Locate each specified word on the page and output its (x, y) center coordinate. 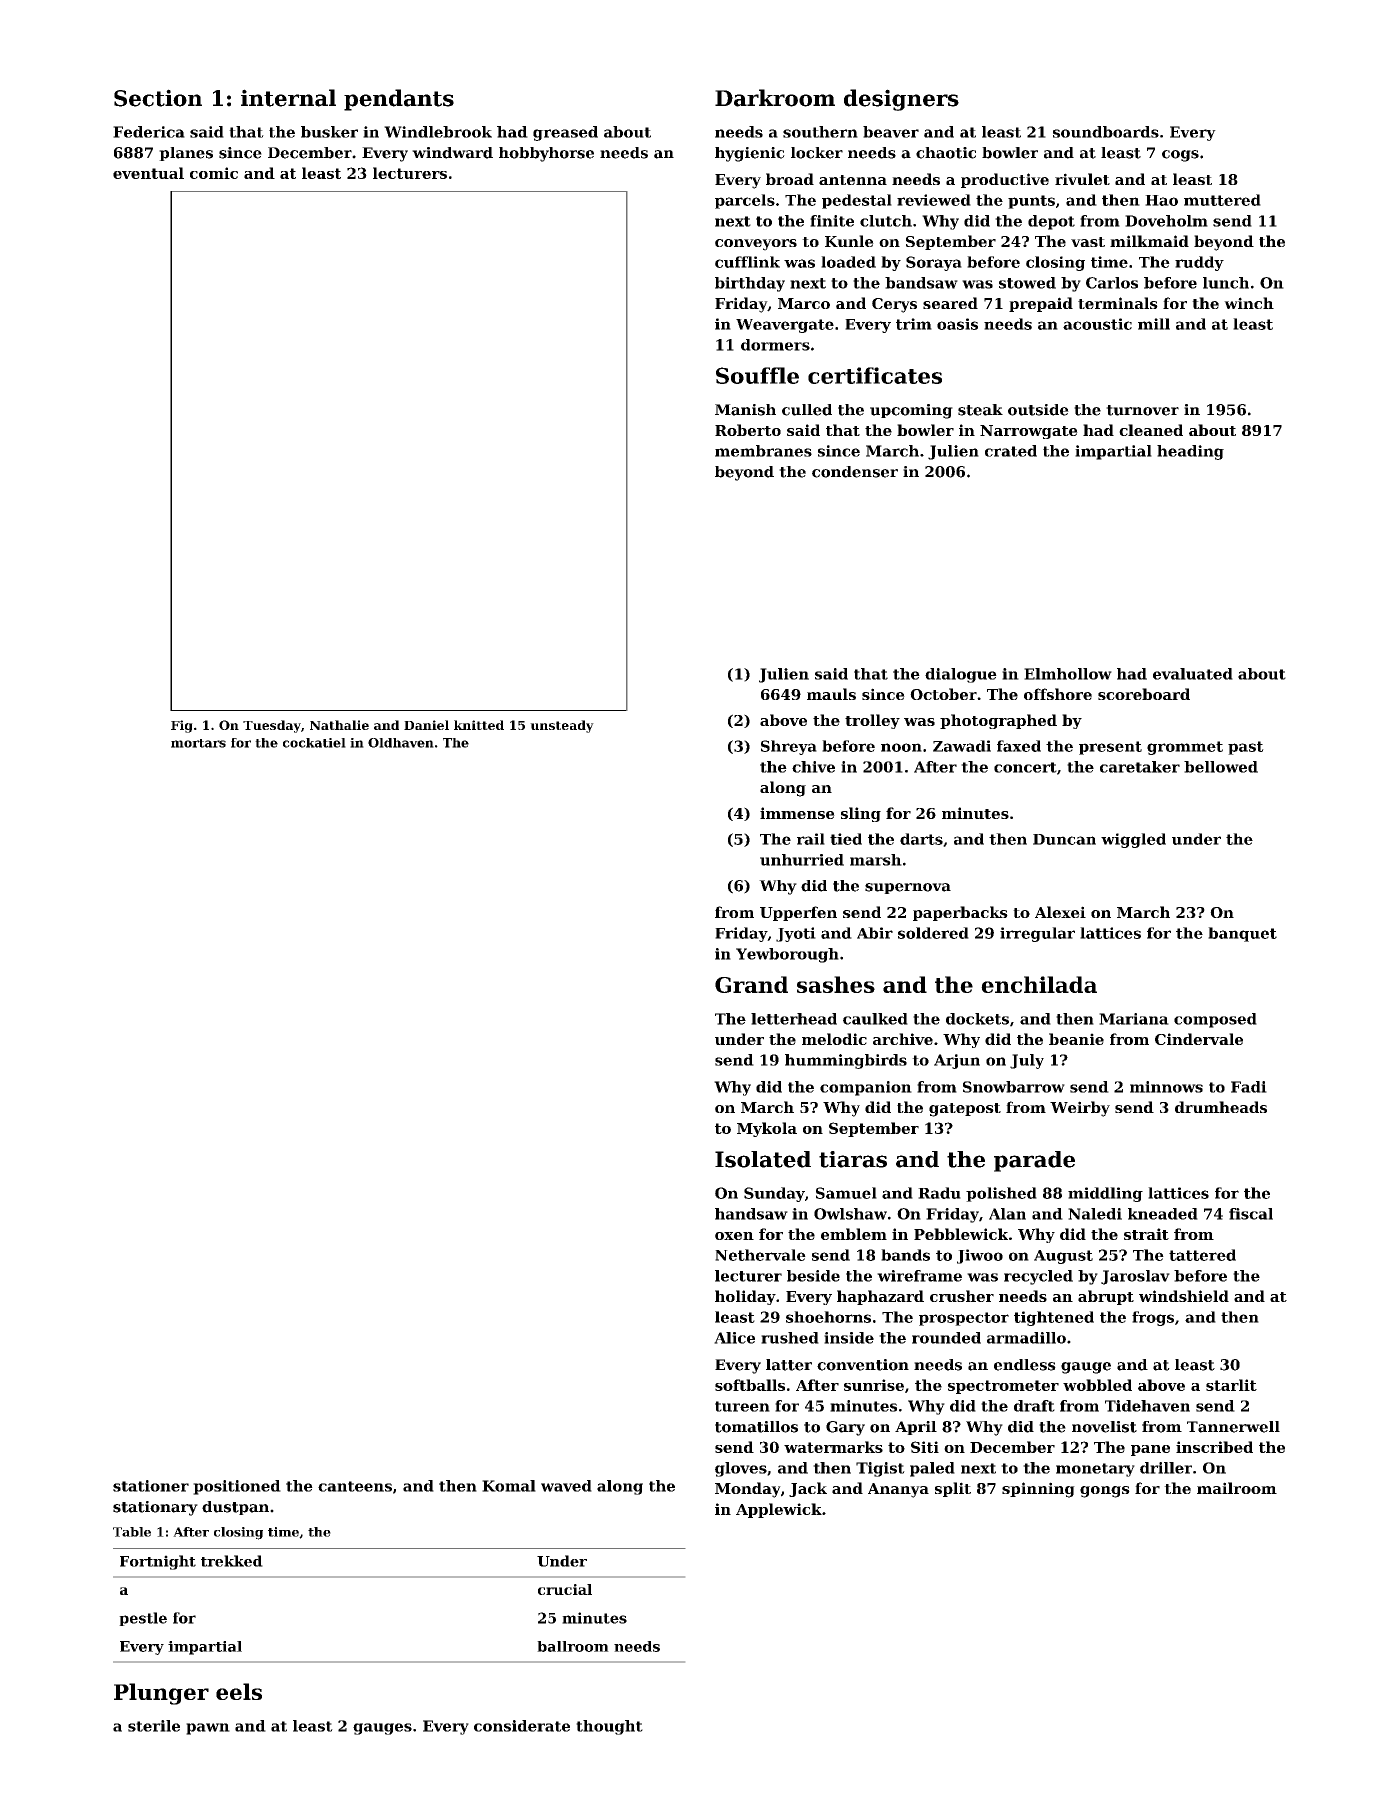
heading (1190, 452)
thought (609, 1727)
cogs (1180, 156)
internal (288, 98)
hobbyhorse (546, 154)
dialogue (961, 675)
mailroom (1237, 1488)
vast (1088, 242)
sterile (154, 1726)
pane (1150, 1450)
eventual (148, 173)
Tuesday (272, 726)
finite (832, 221)
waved (566, 1486)
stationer (151, 1486)
